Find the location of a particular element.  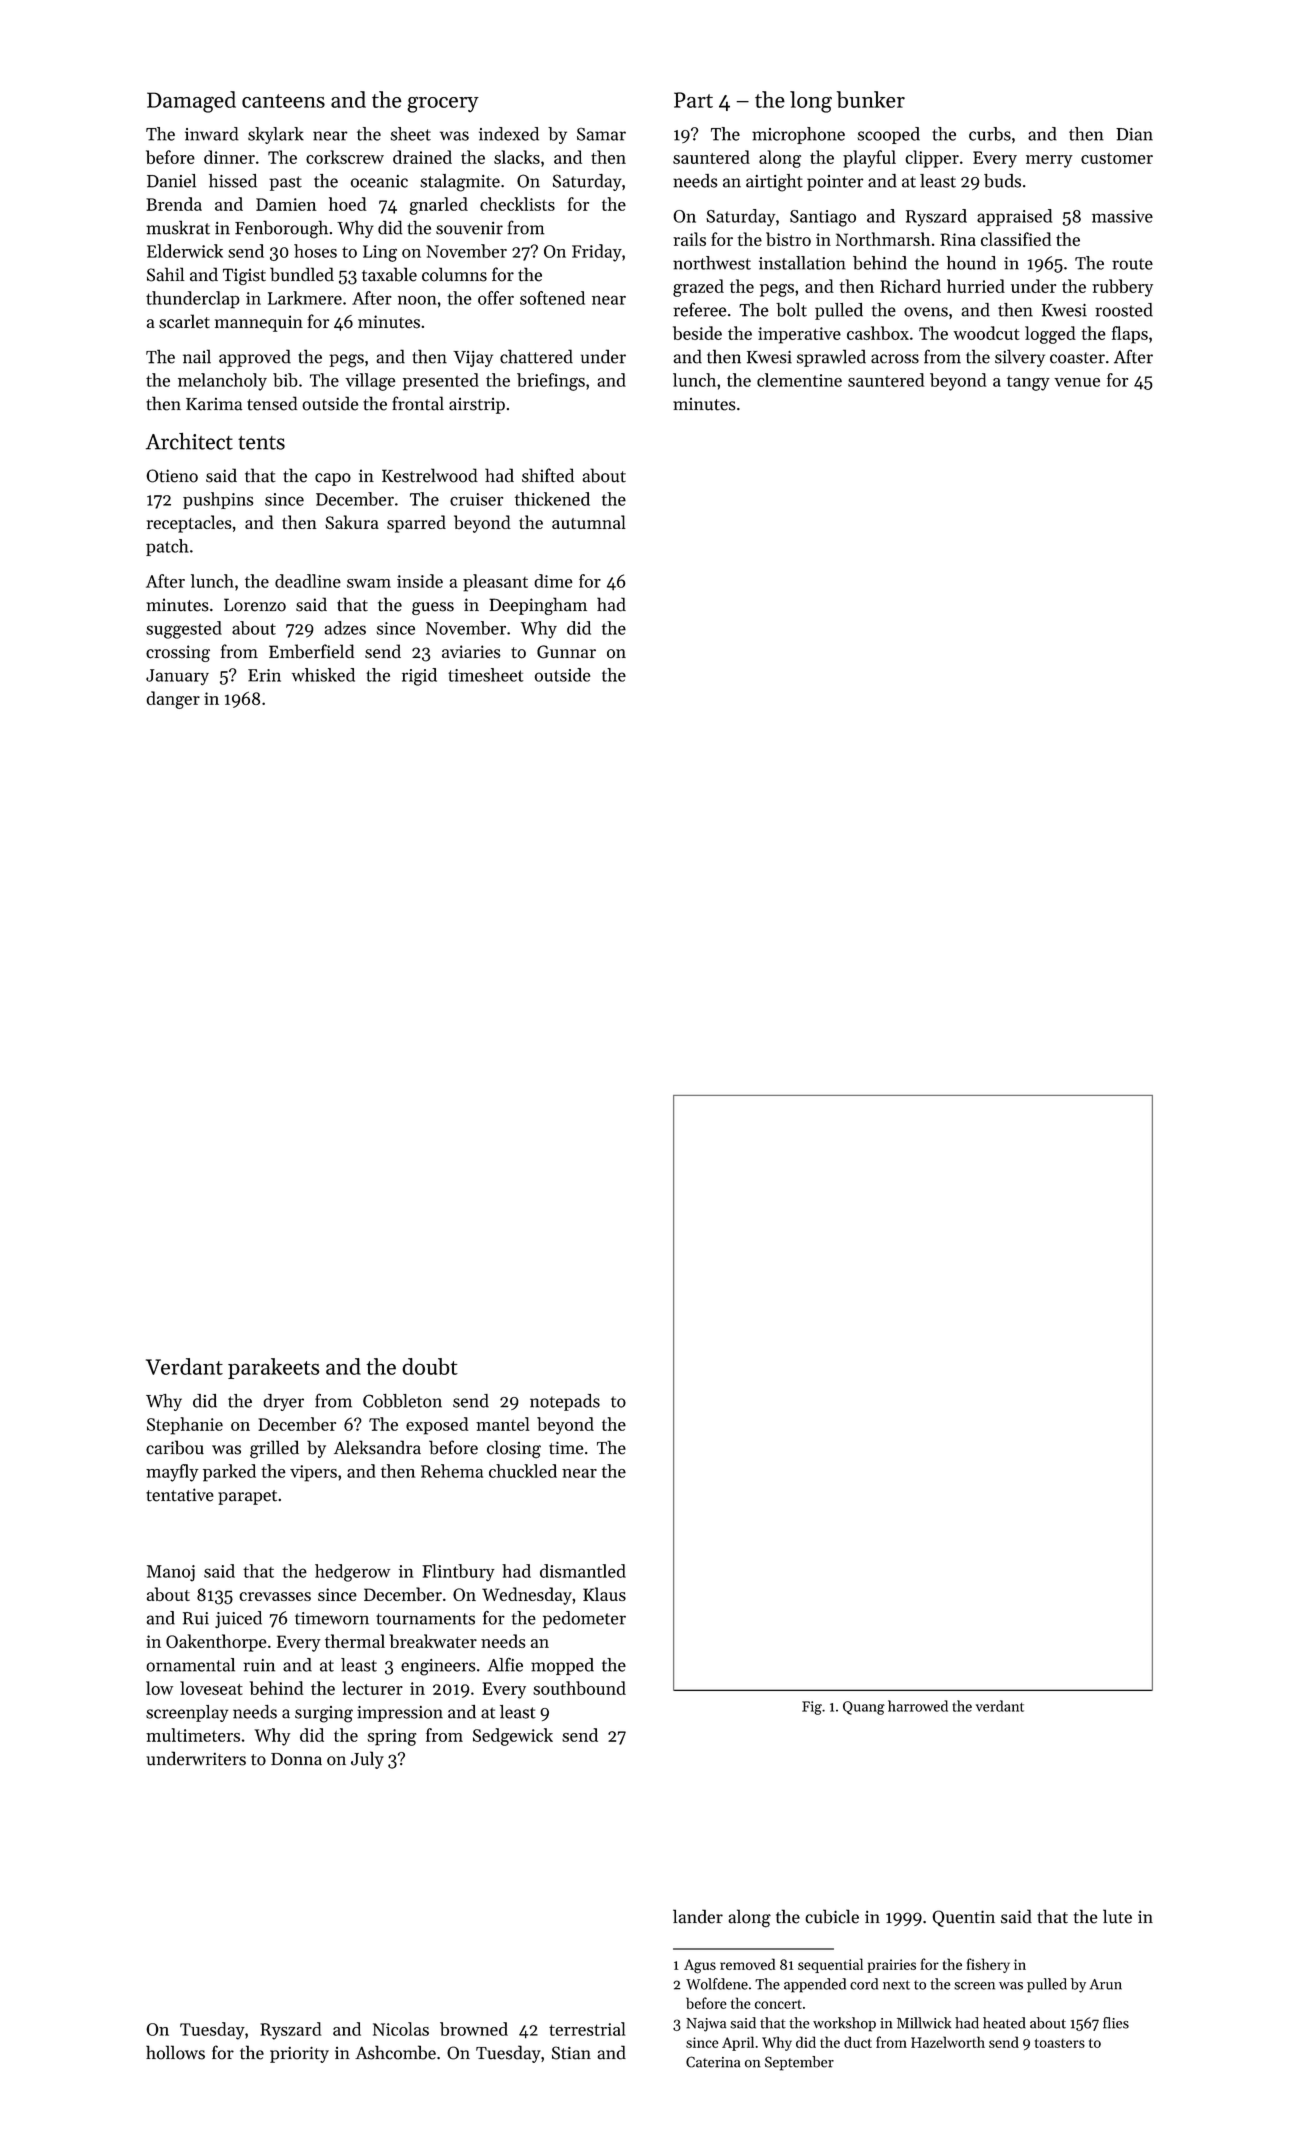

Gunnar is located at coordinates (566, 652).
